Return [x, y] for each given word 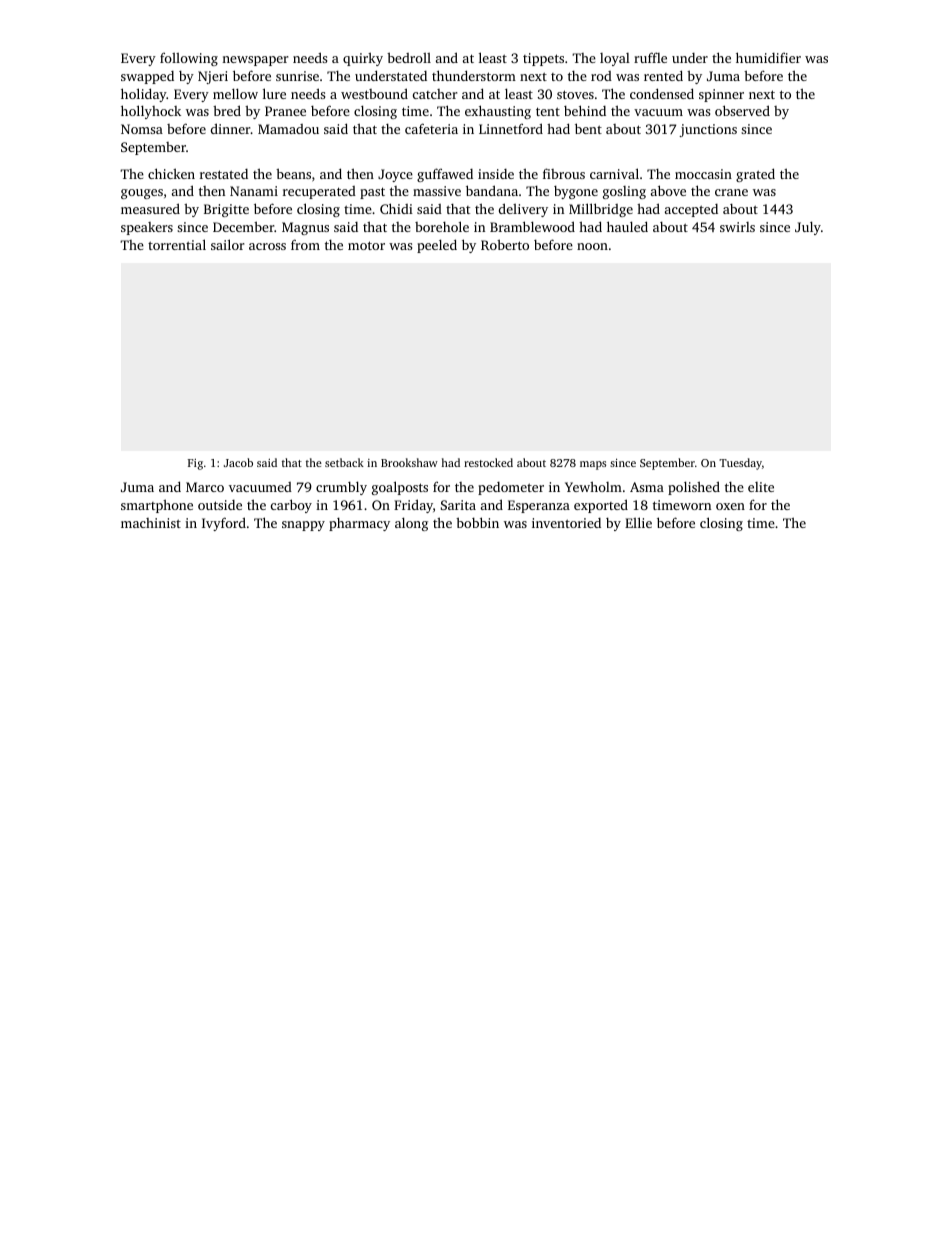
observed [742, 110]
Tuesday [740, 464]
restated [224, 174]
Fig [195, 464]
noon [592, 246]
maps [593, 465]
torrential [177, 244]
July [808, 228]
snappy [303, 526]
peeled [437, 246]
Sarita [458, 505]
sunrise [297, 76]
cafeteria [431, 128]
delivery [523, 210]
